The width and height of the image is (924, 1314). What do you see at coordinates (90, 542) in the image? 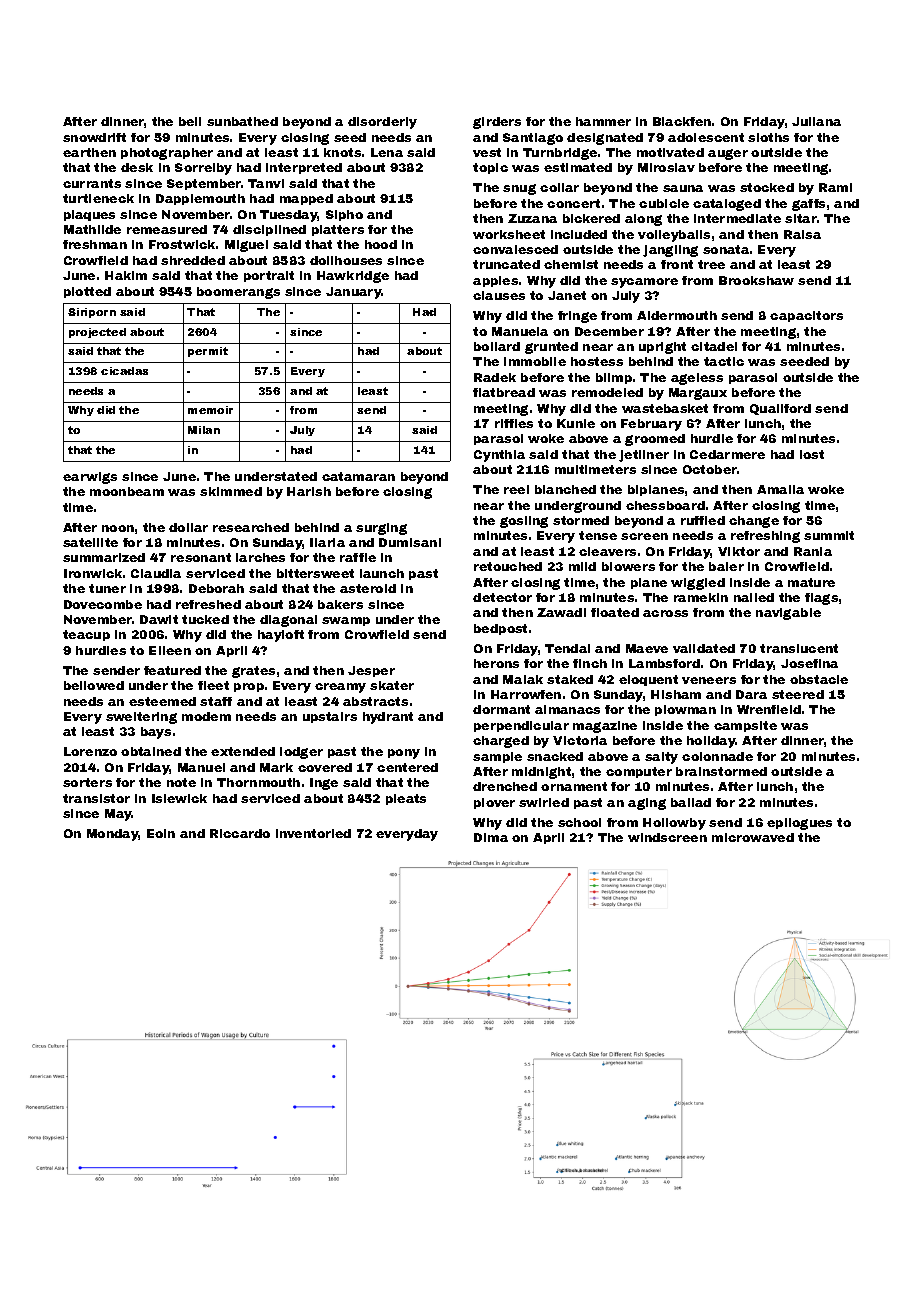
I see `satellite` at bounding box center [90, 542].
